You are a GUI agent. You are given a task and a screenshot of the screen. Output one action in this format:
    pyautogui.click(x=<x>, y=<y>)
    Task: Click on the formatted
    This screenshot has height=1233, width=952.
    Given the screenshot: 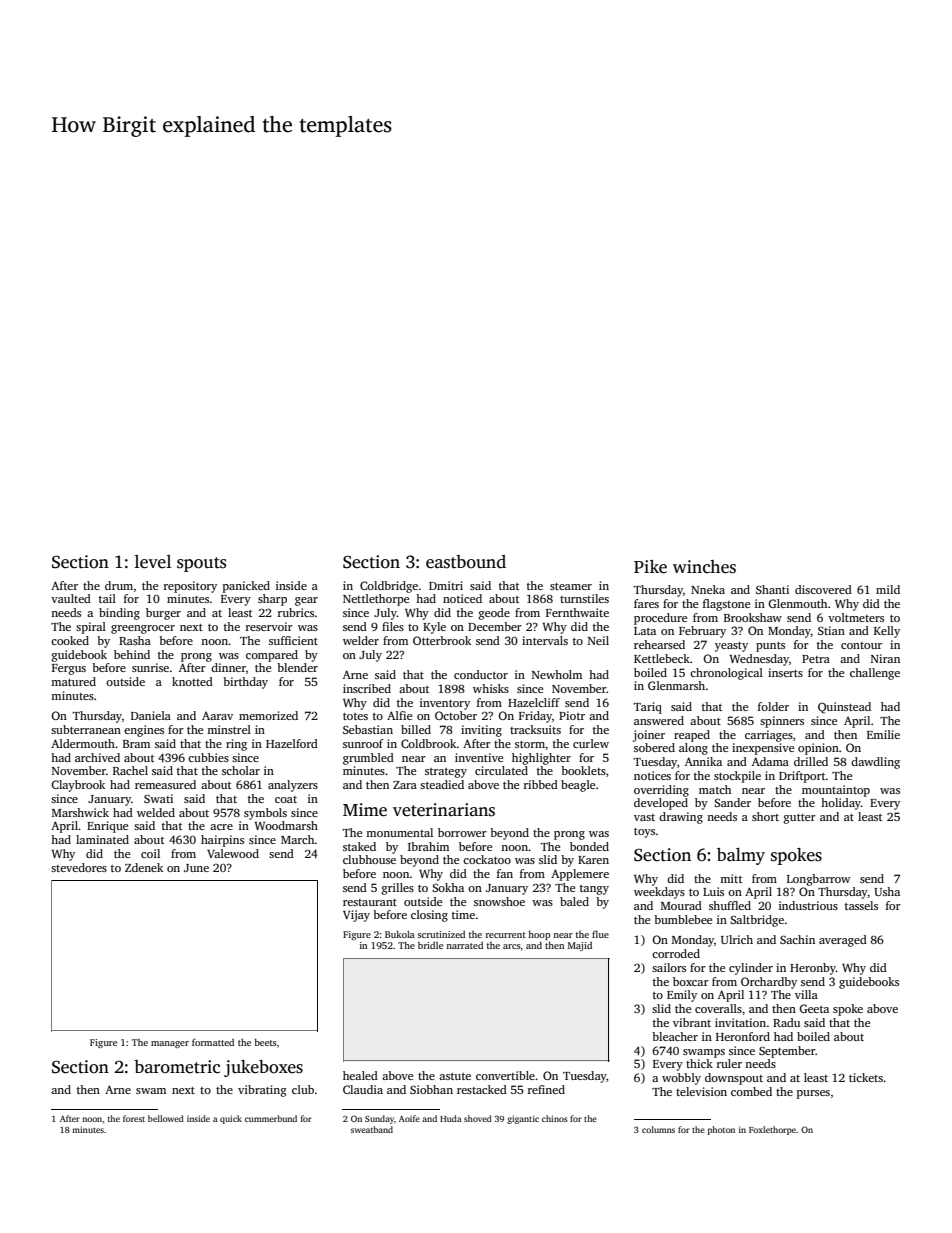 What is the action you would take?
    pyautogui.click(x=213, y=1042)
